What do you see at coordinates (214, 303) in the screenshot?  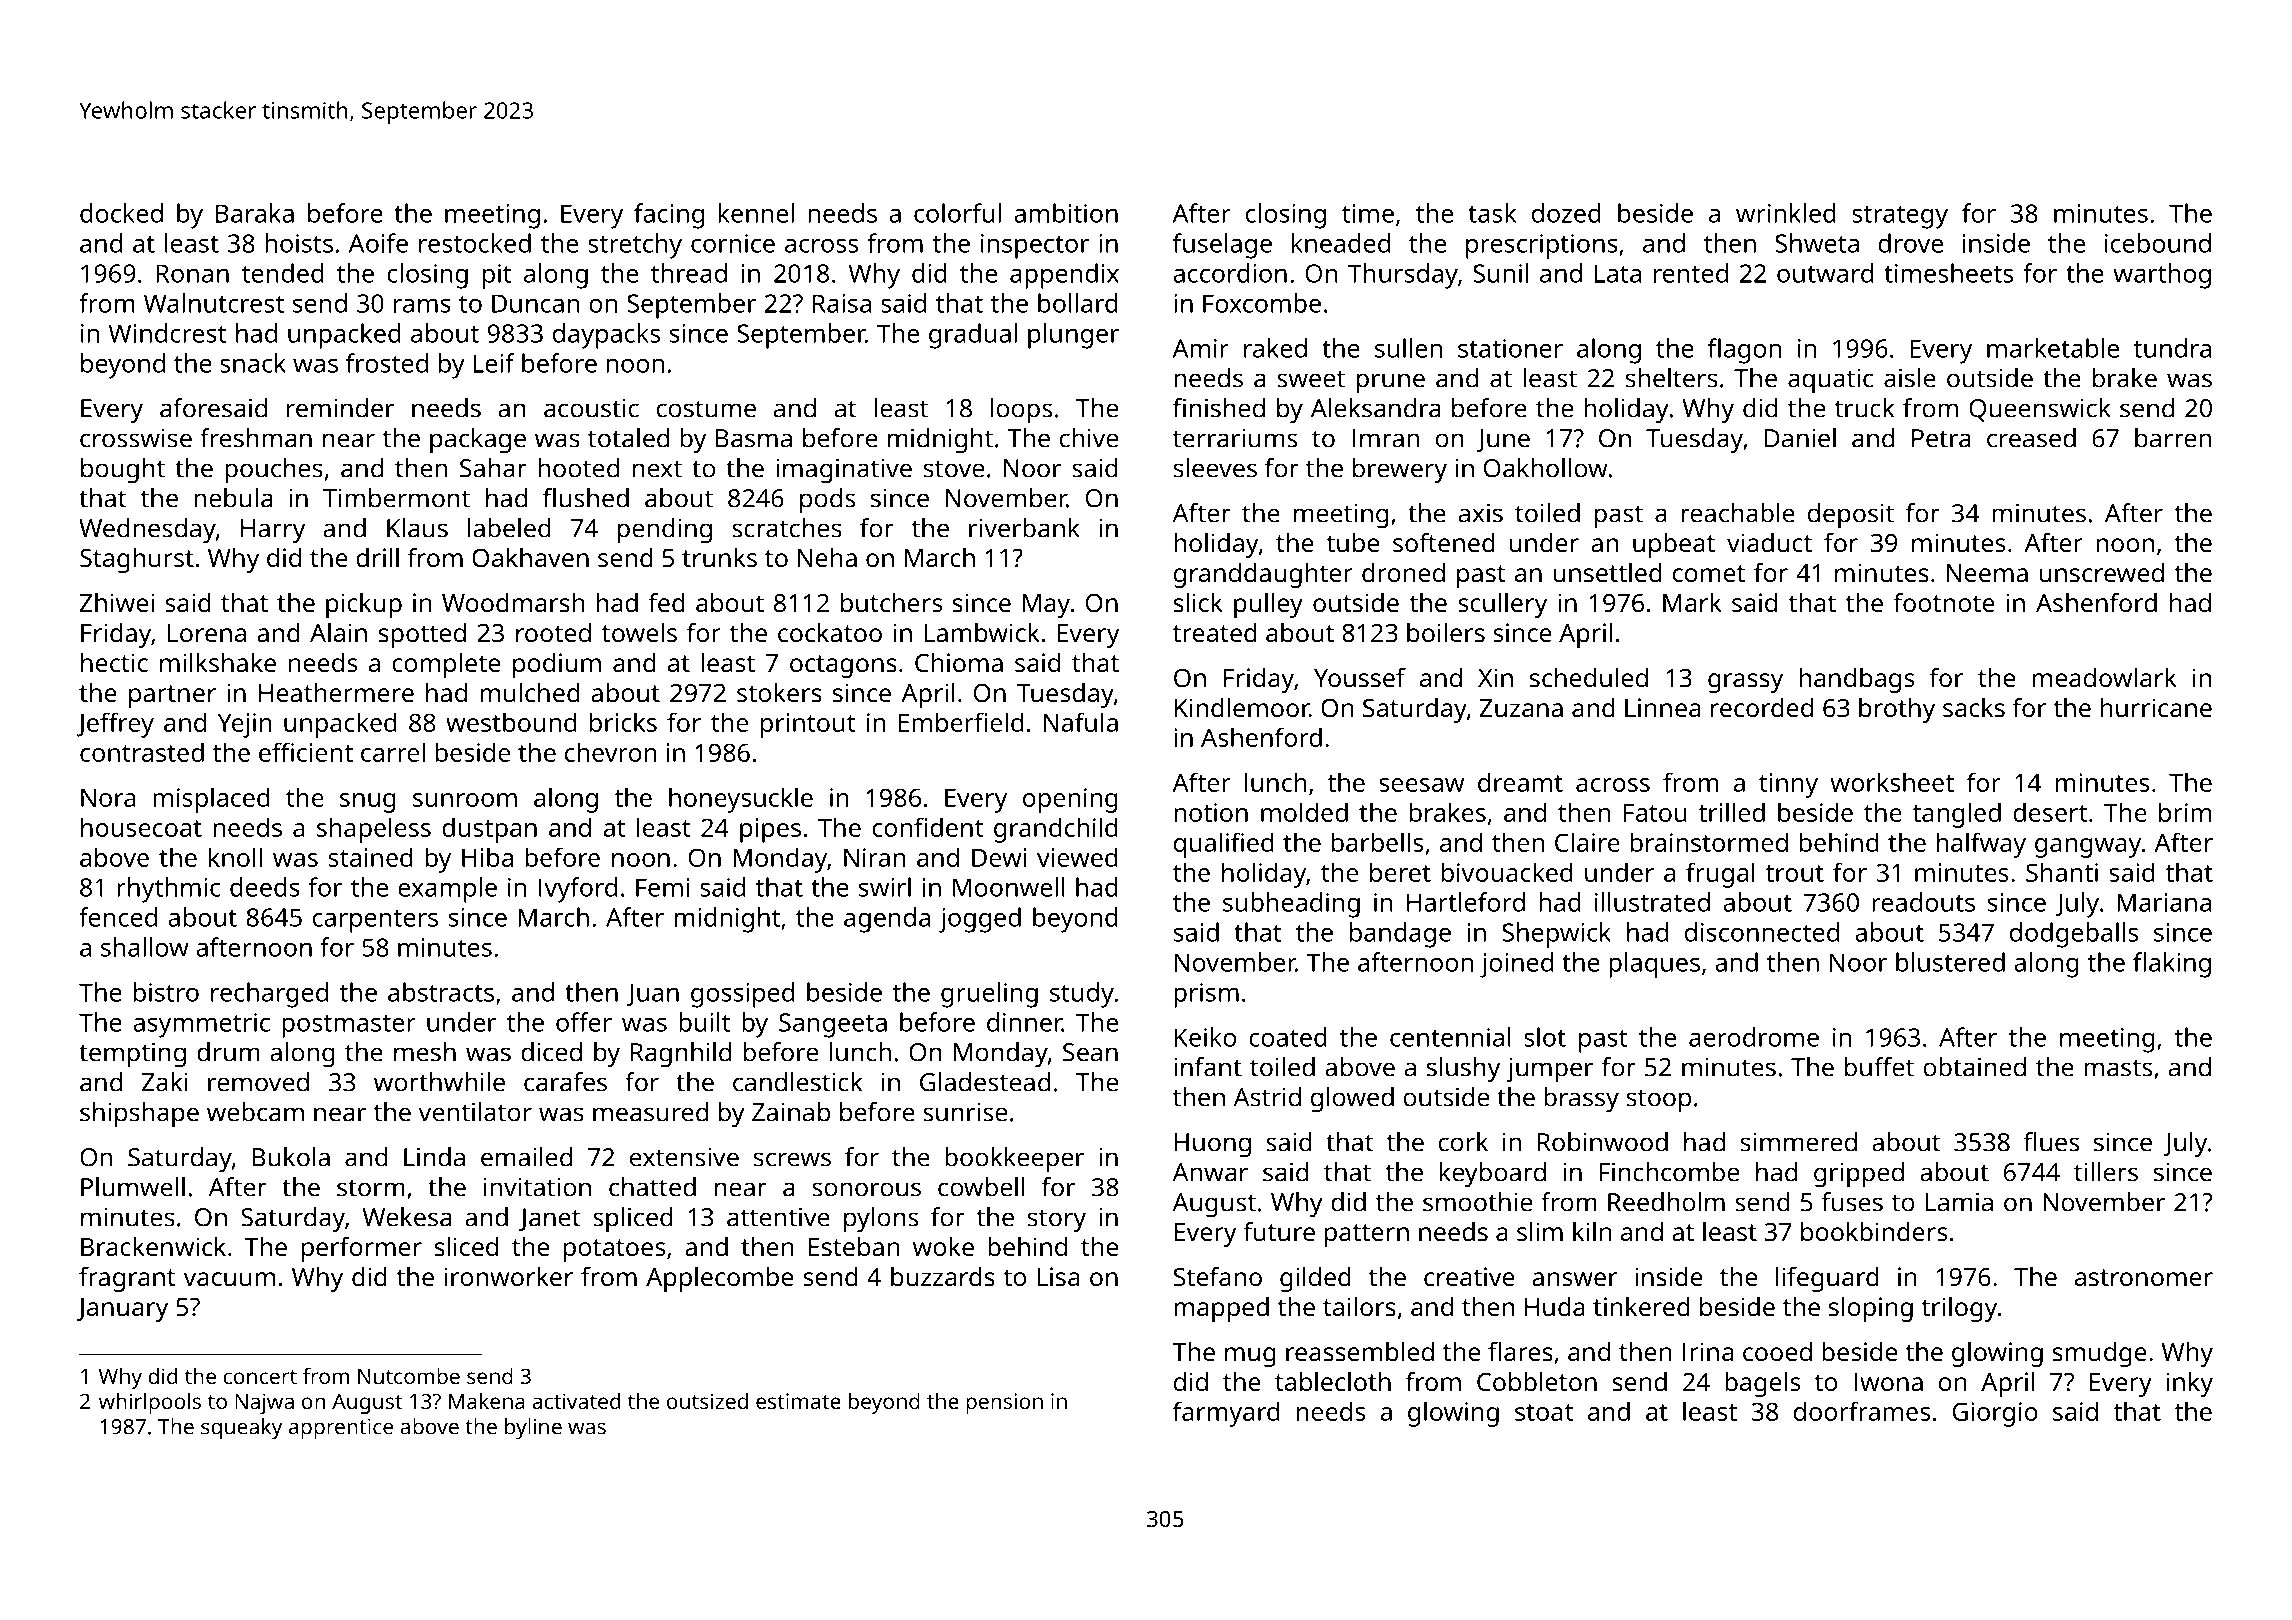 I see `Walnutcrest` at bounding box center [214, 303].
